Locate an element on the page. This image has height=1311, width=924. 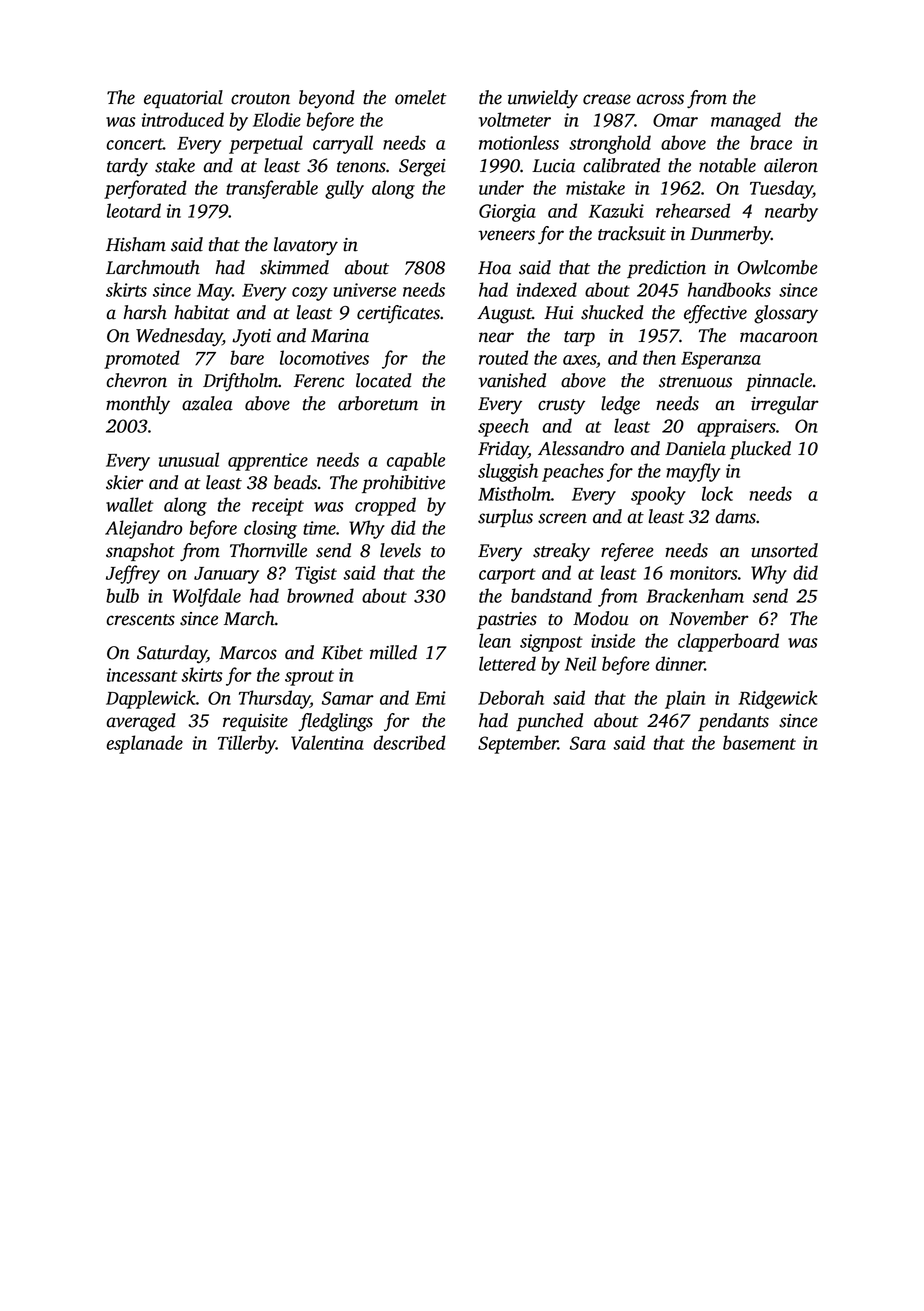
described is located at coordinates (409, 742).
